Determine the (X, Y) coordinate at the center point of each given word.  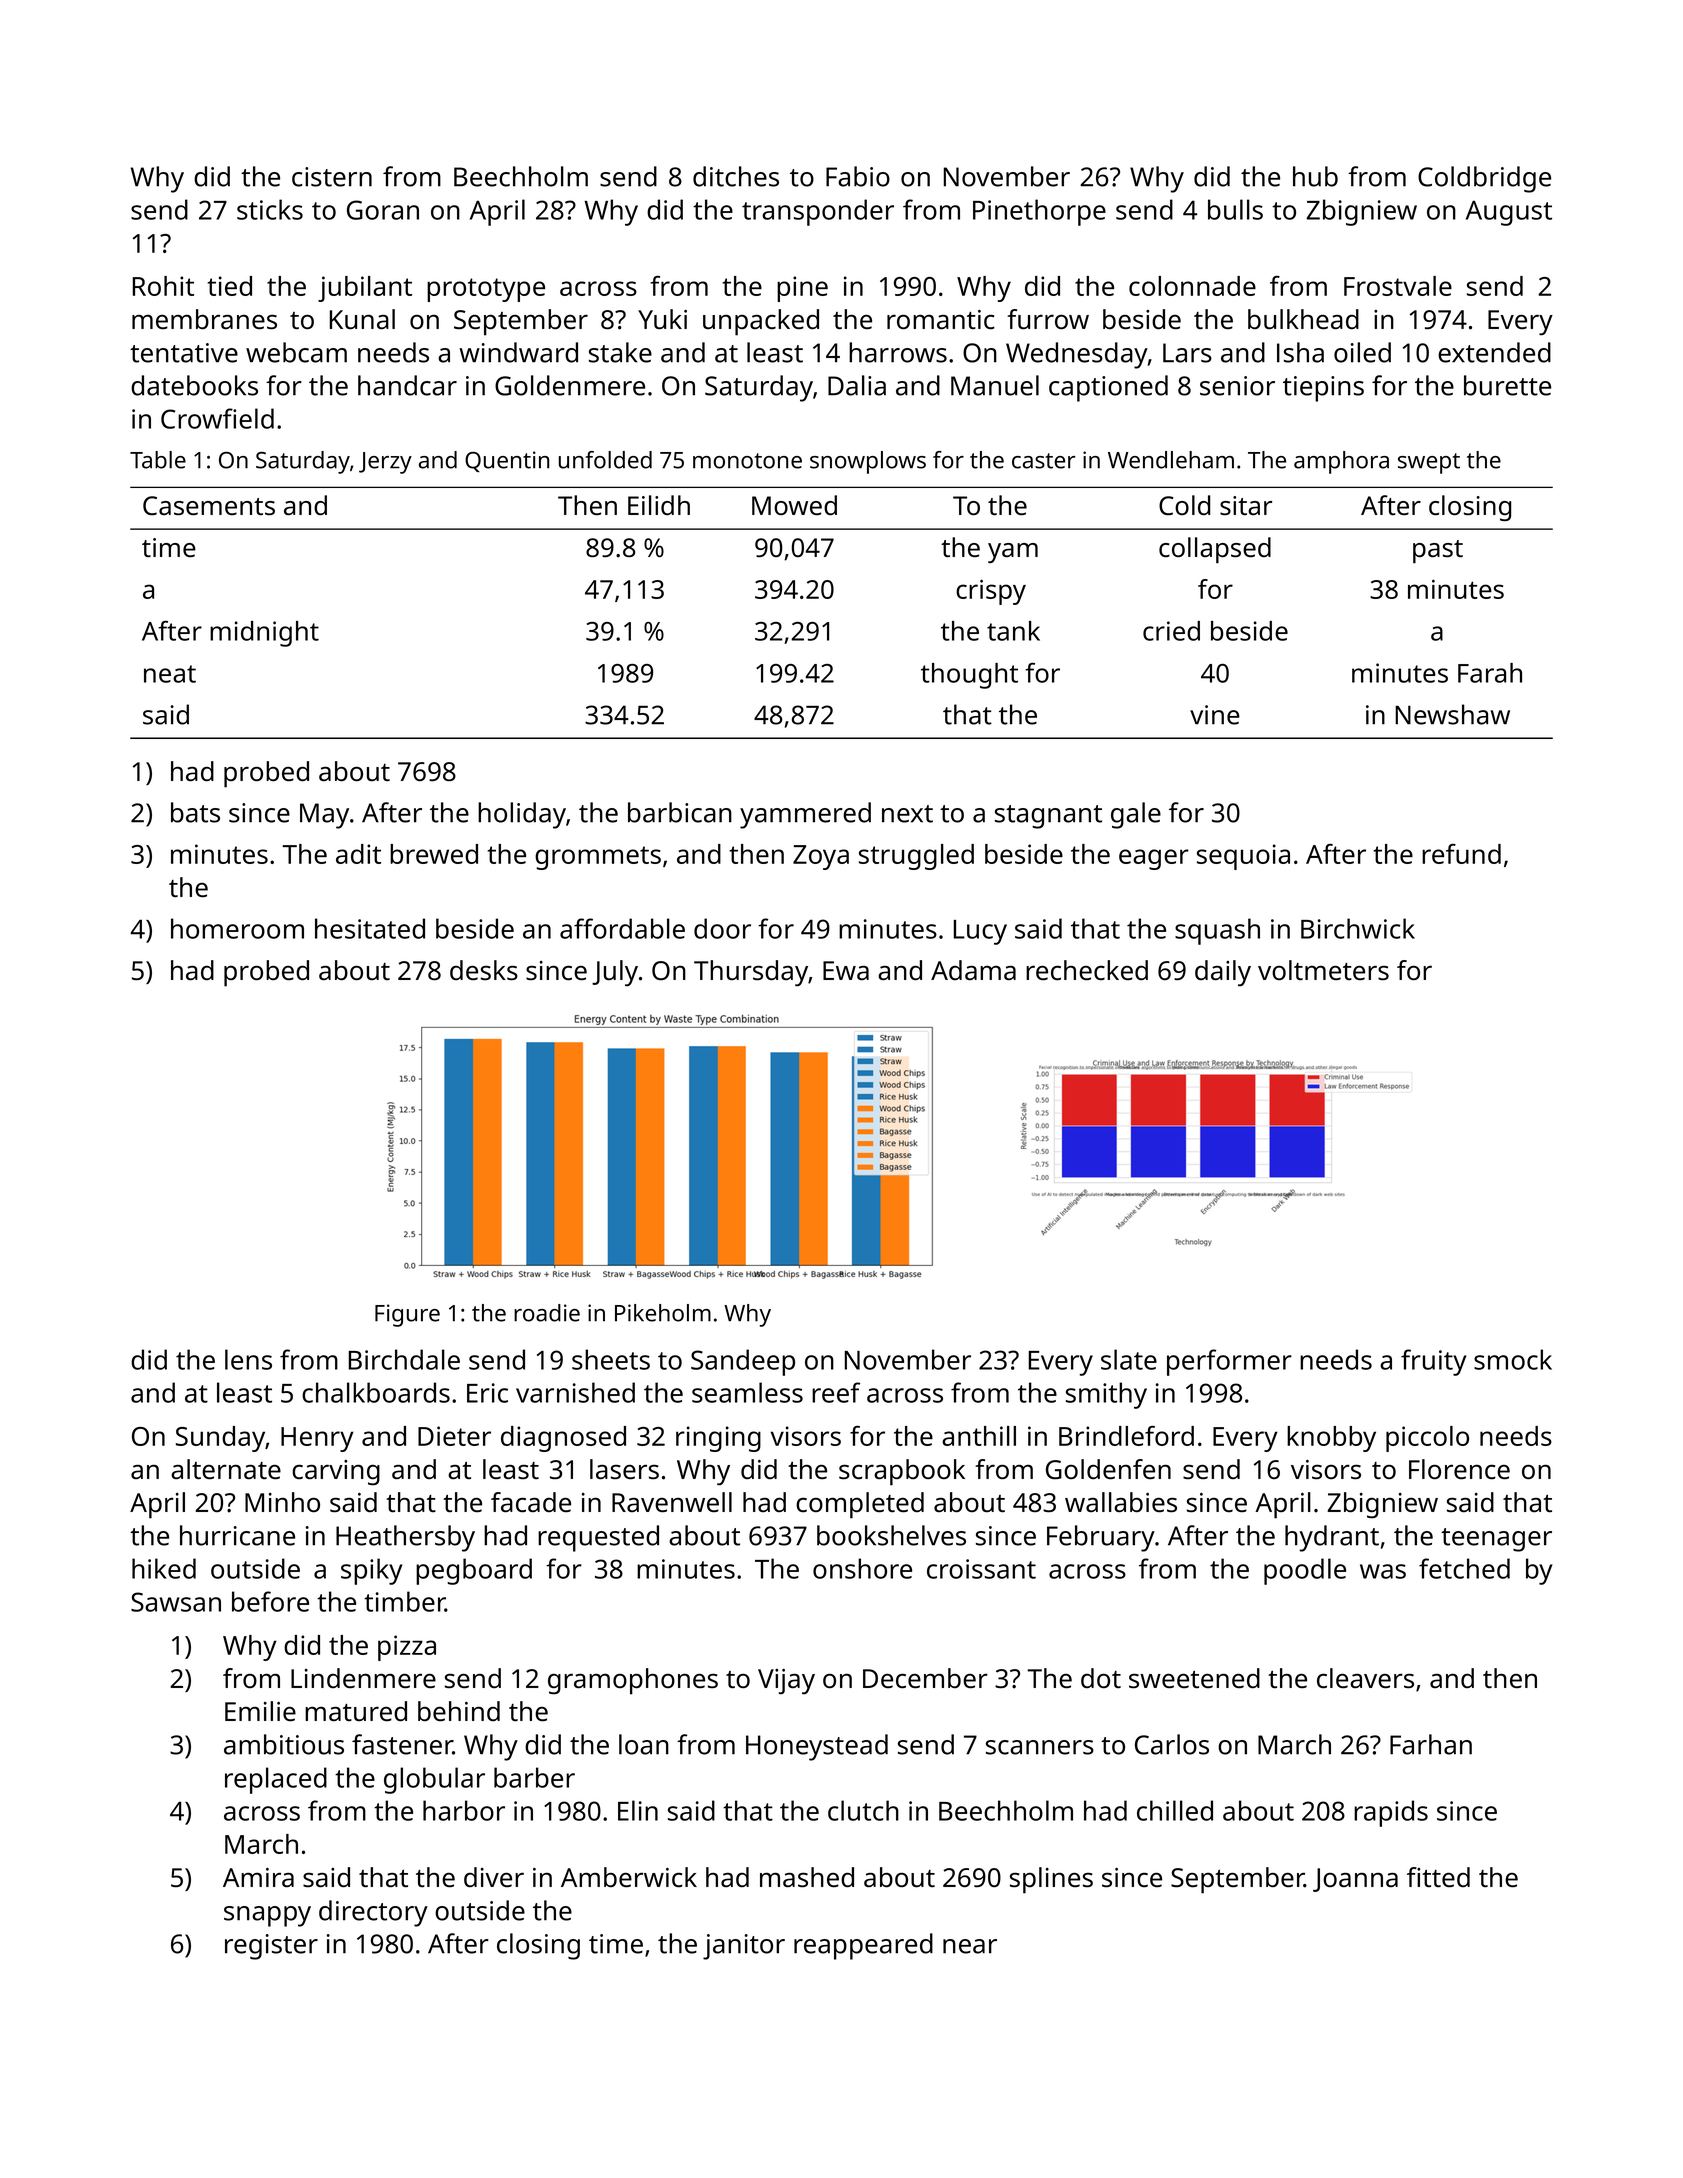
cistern (332, 177)
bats (195, 812)
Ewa (846, 970)
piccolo (1427, 1439)
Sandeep (743, 1362)
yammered (805, 815)
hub (1315, 176)
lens (248, 1359)
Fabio (858, 176)
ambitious (284, 1744)
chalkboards (376, 1392)
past (1438, 551)
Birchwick (1358, 928)
